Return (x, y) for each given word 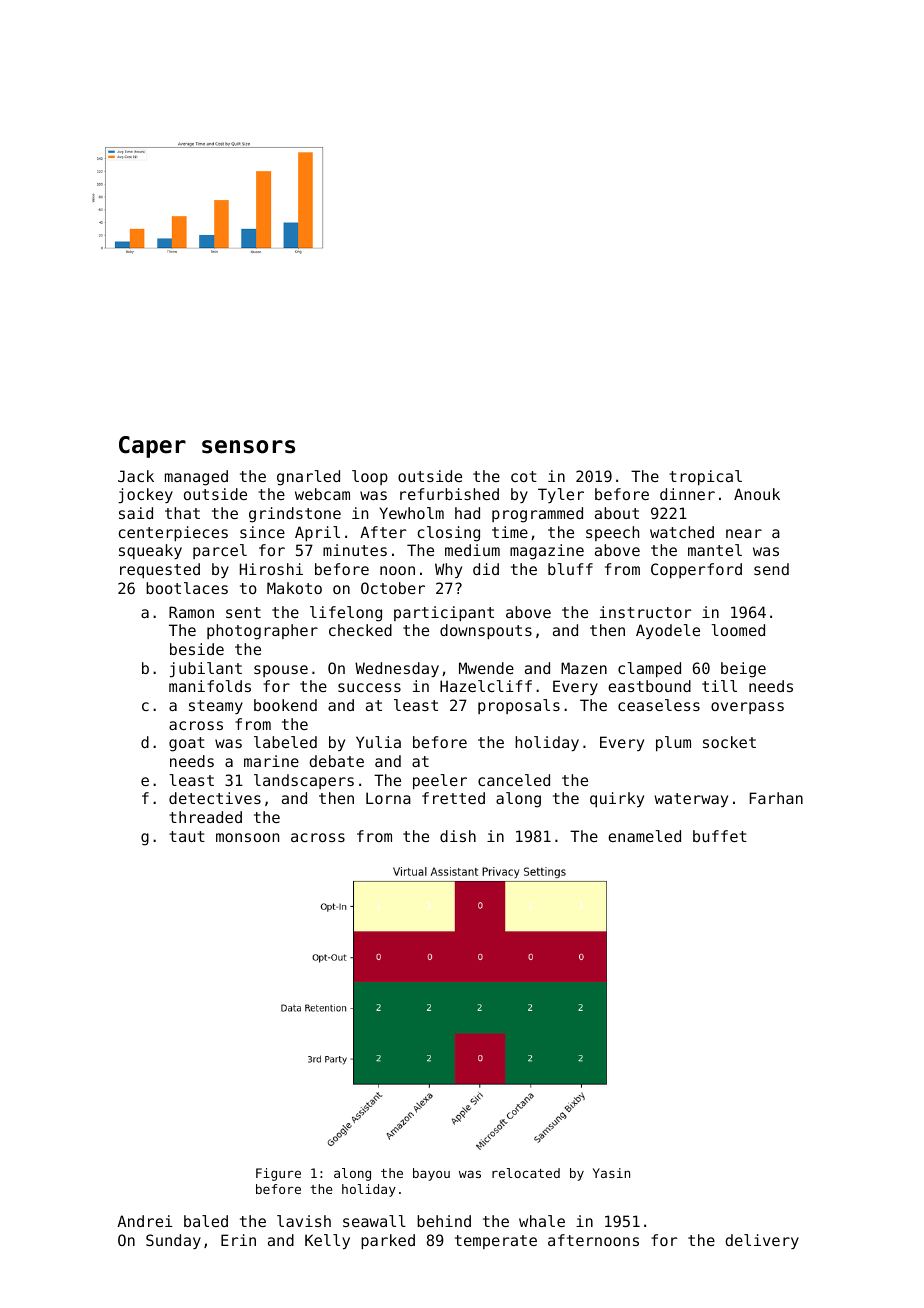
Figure (278, 1174)
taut (187, 836)
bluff (570, 569)
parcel (220, 551)
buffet (720, 836)
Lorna (388, 798)
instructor (646, 612)
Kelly (327, 1241)
